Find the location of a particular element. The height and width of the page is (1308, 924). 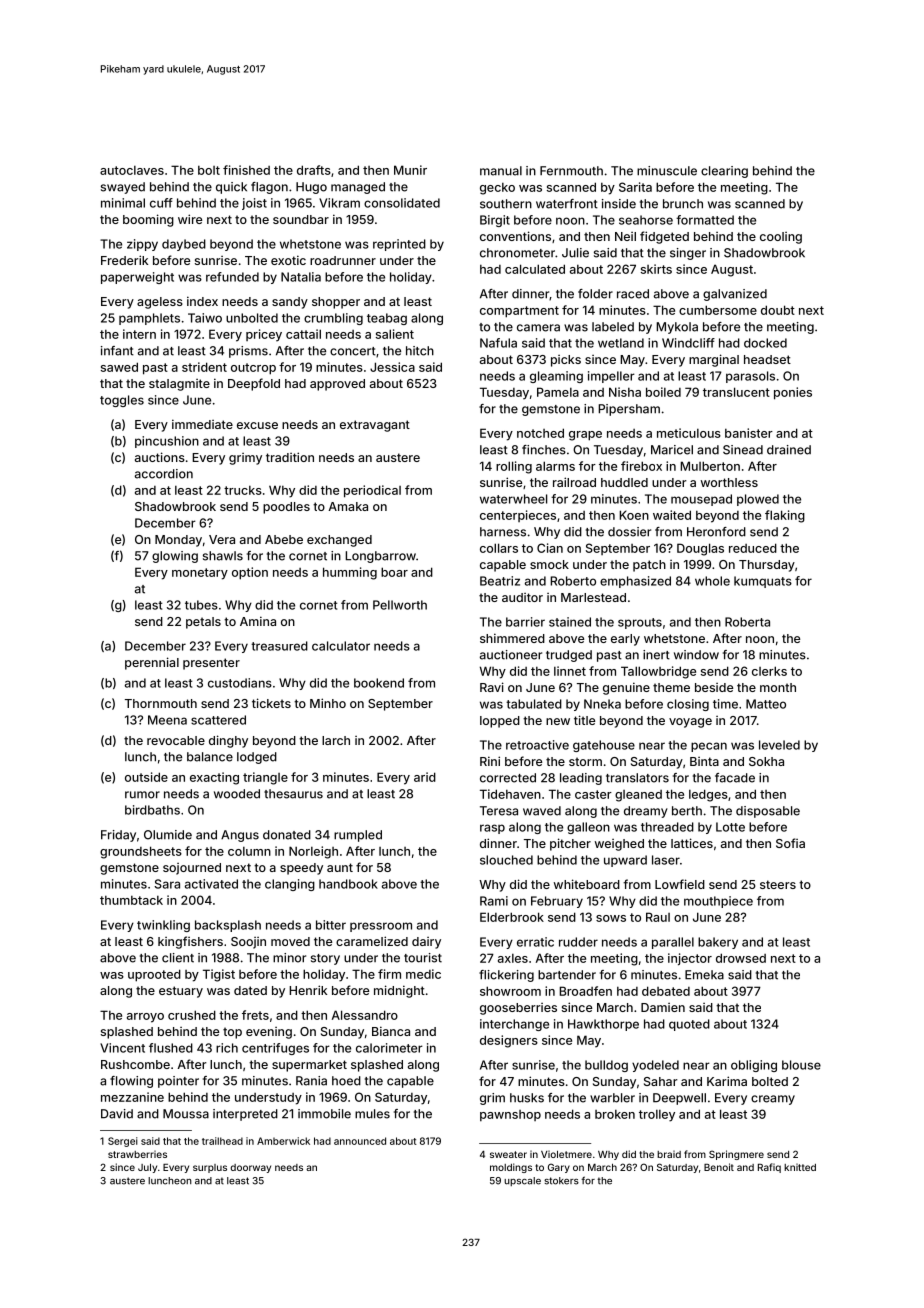

zippy is located at coordinates (142, 245).
